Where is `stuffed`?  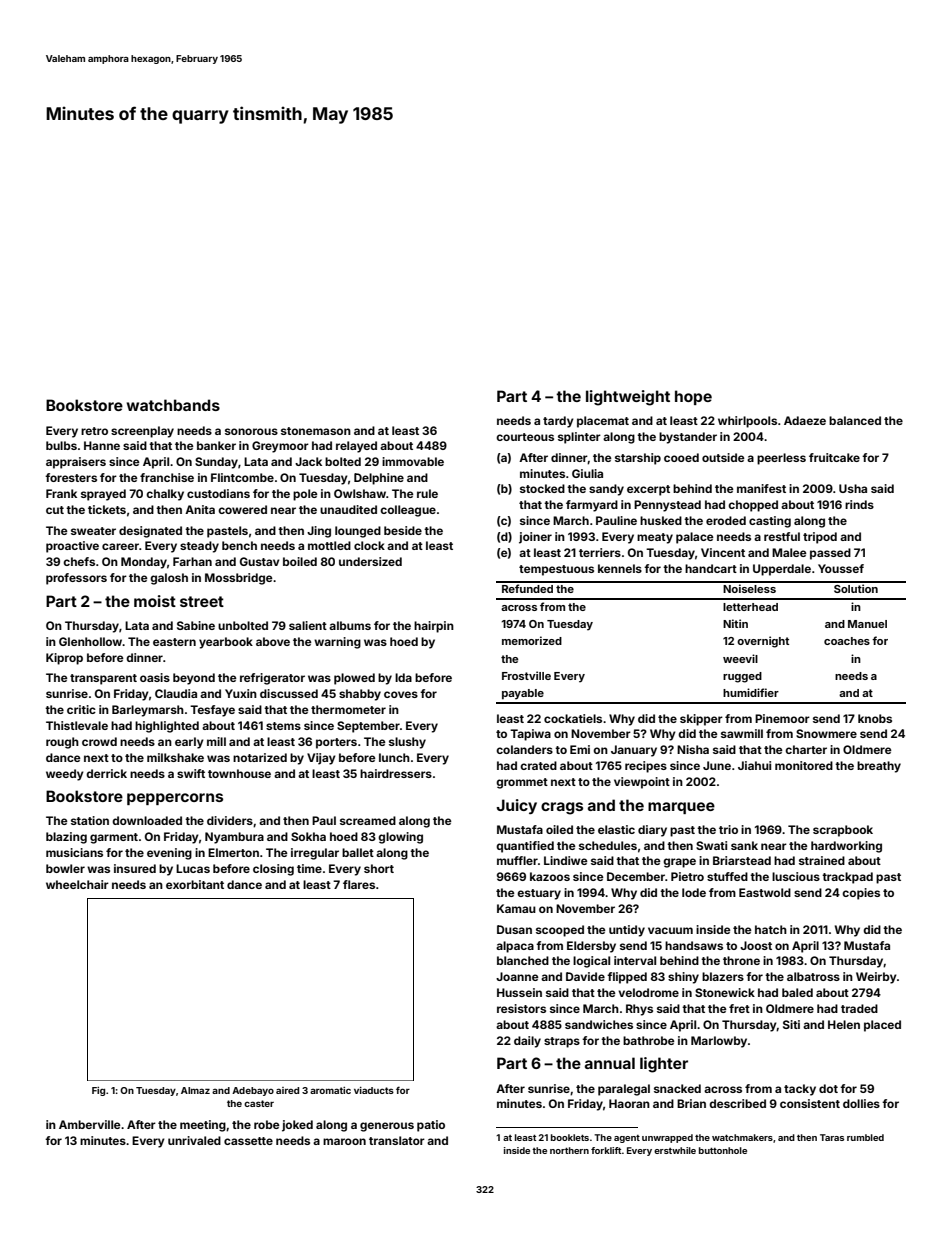
stuffed is located at coordinates (727, 876).
